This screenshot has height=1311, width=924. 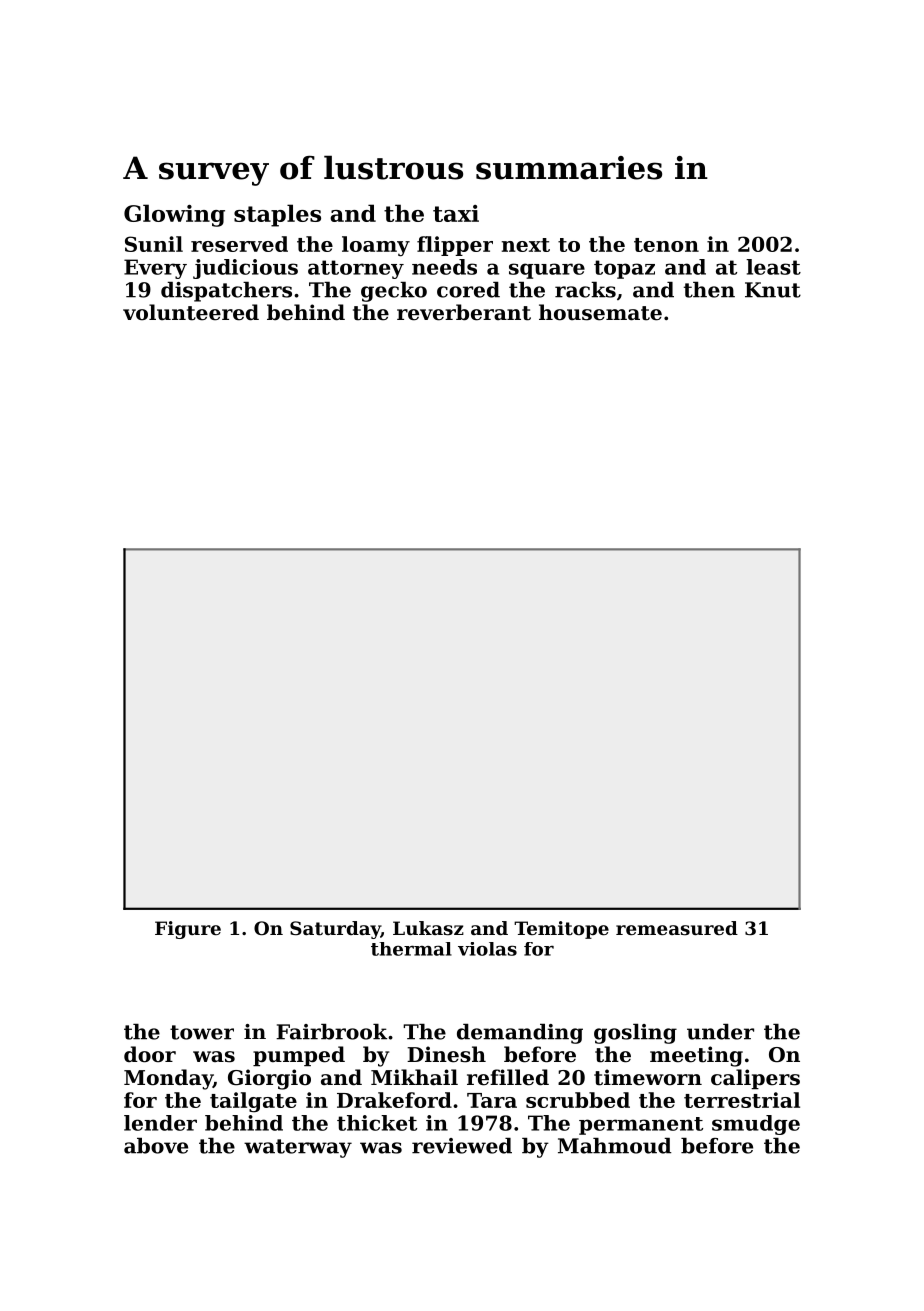 I want to click on Tara, so click(x=492, y=1100).
